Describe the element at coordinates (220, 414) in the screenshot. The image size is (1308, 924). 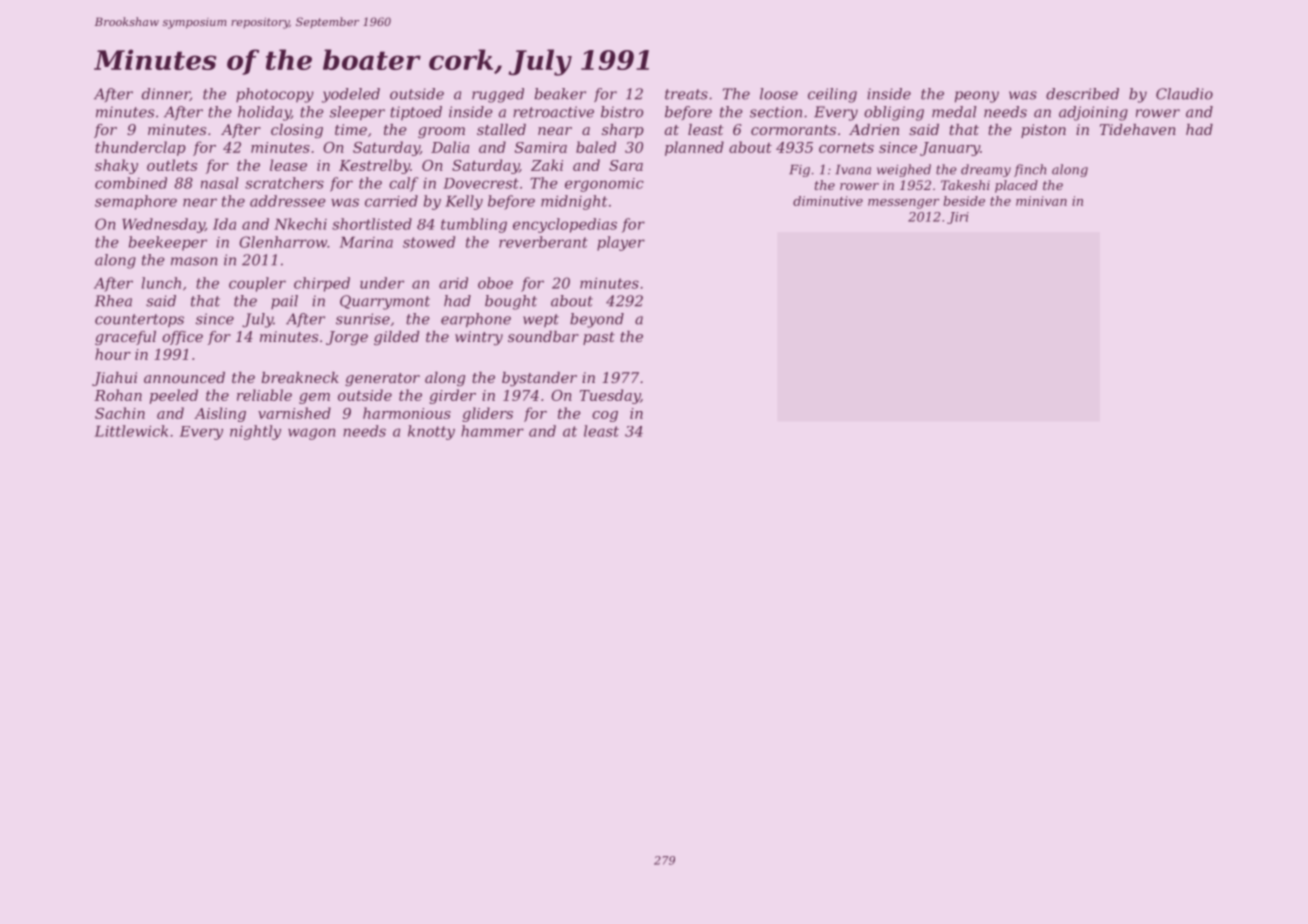
I see `Aisling` at that location.
